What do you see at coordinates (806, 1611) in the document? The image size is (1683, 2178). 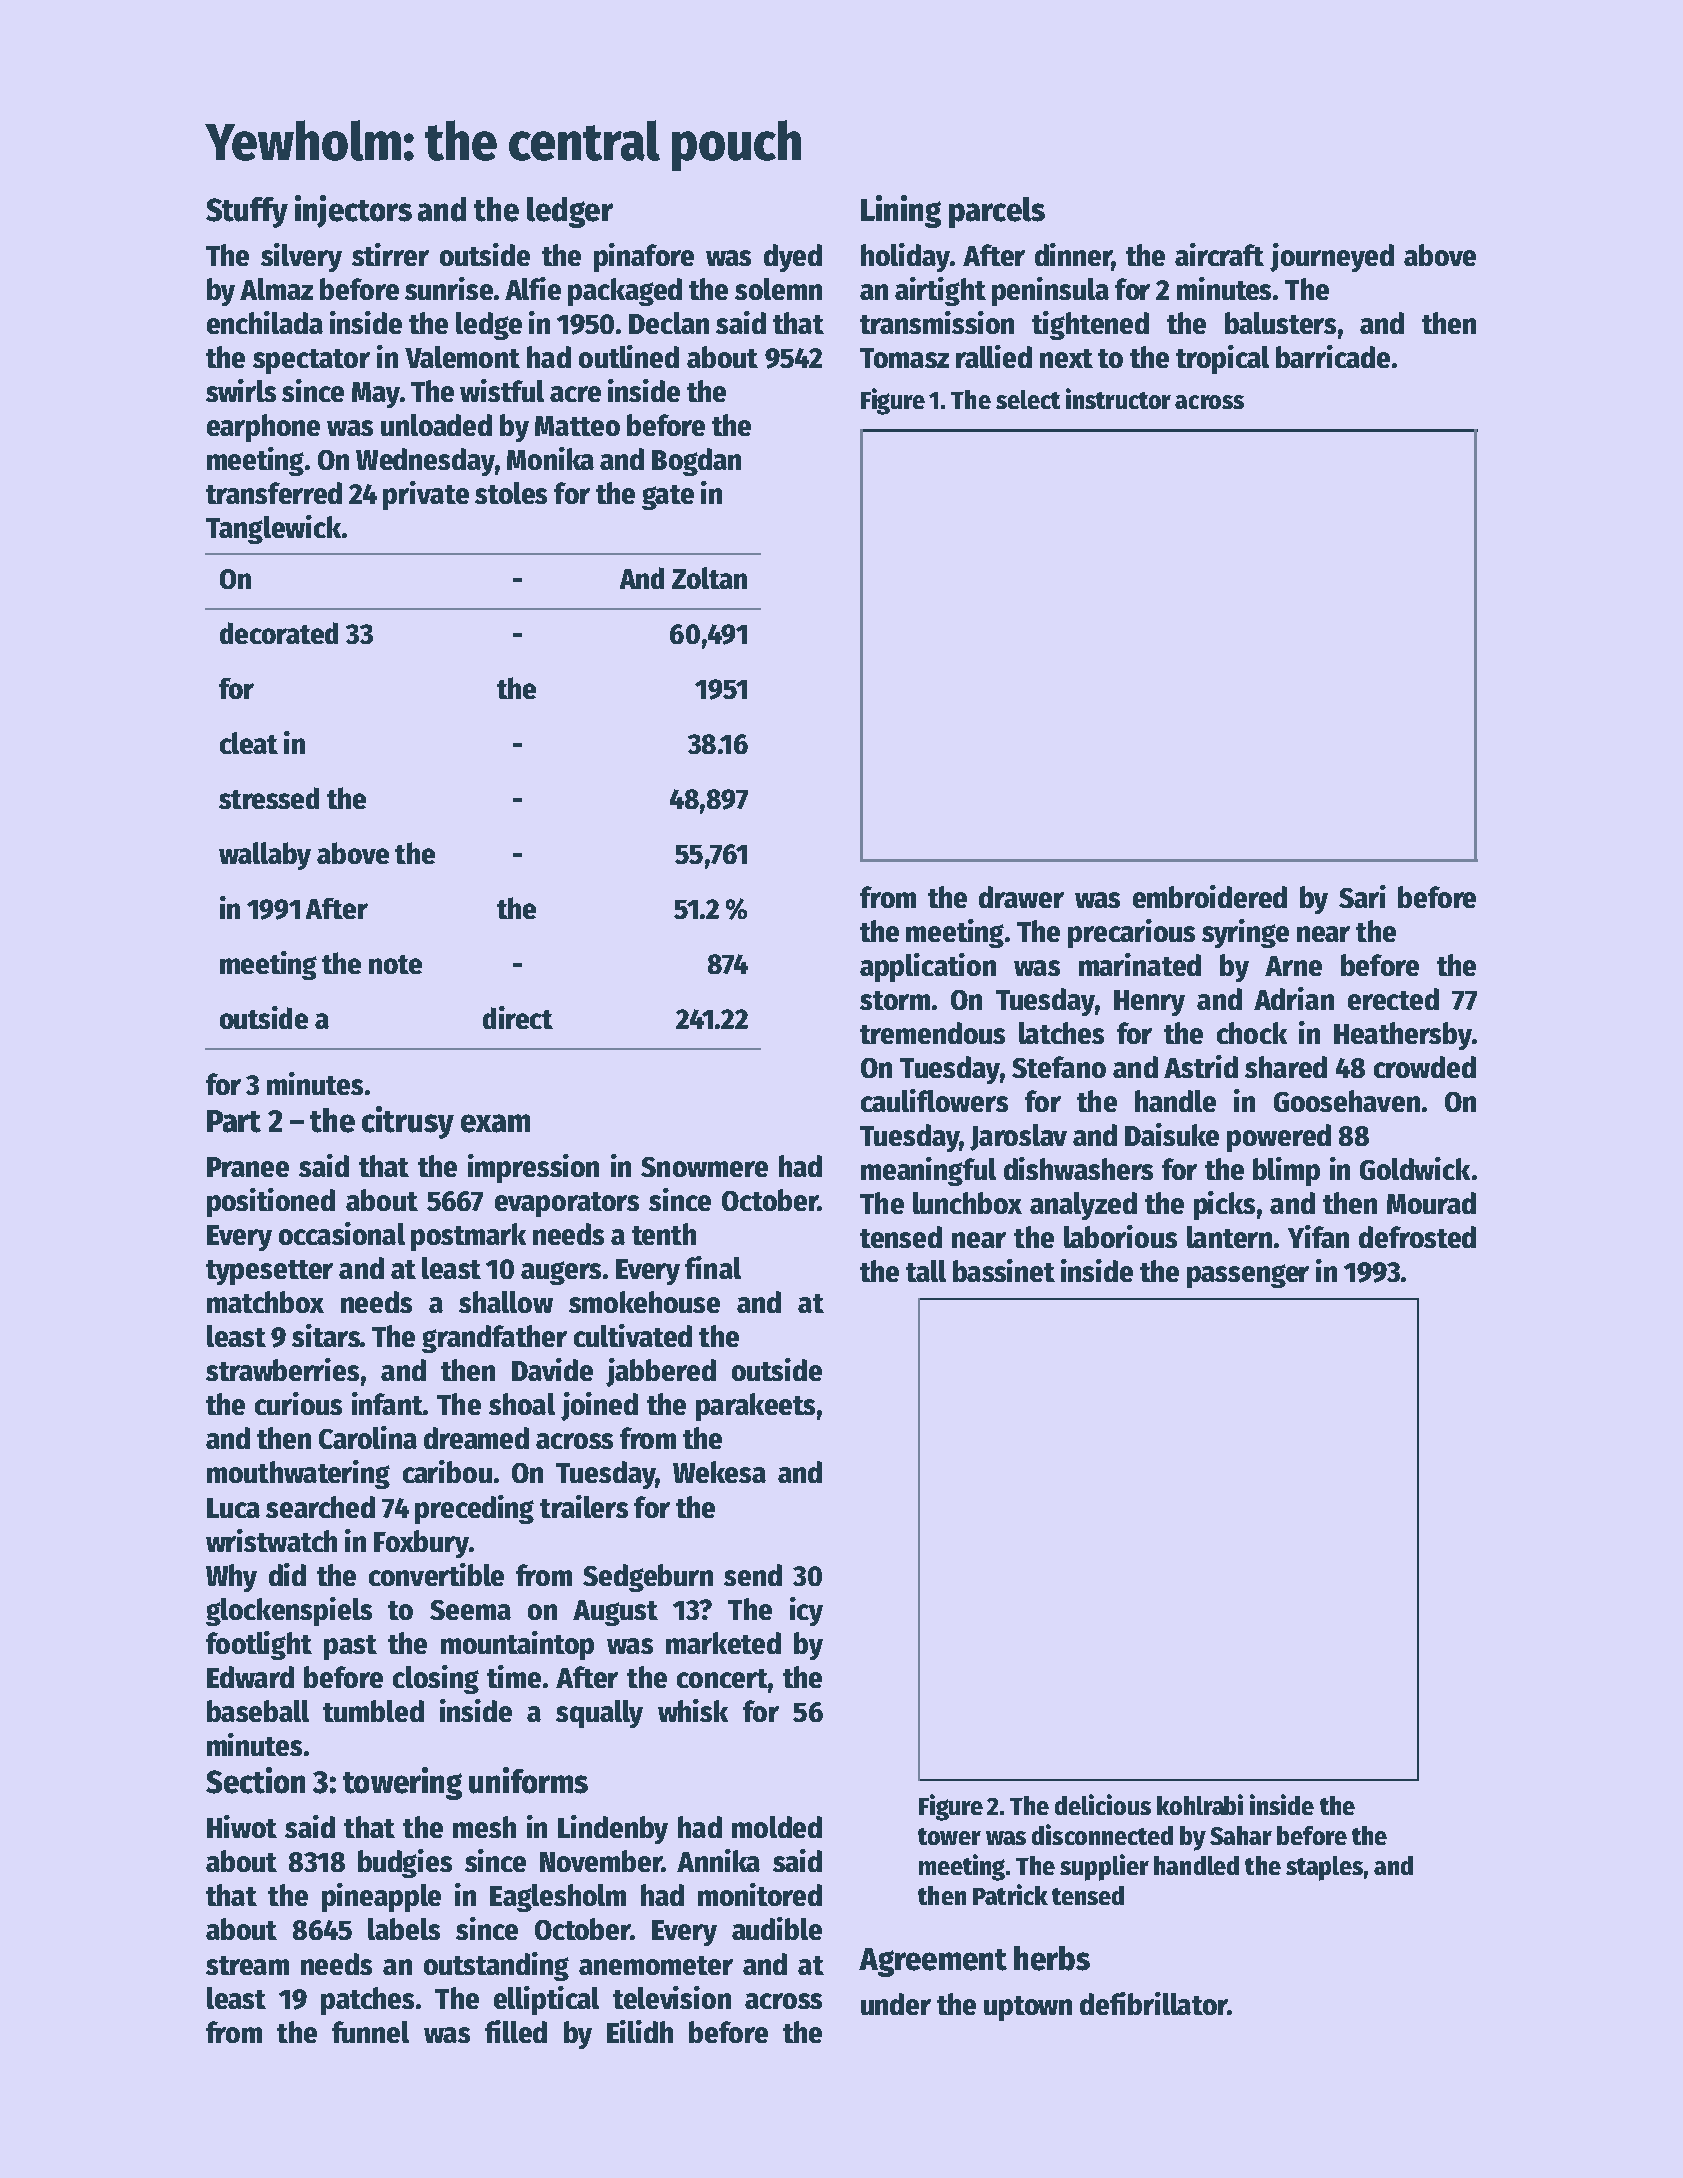 I see `icy` at bounding box center [806, 1611].
